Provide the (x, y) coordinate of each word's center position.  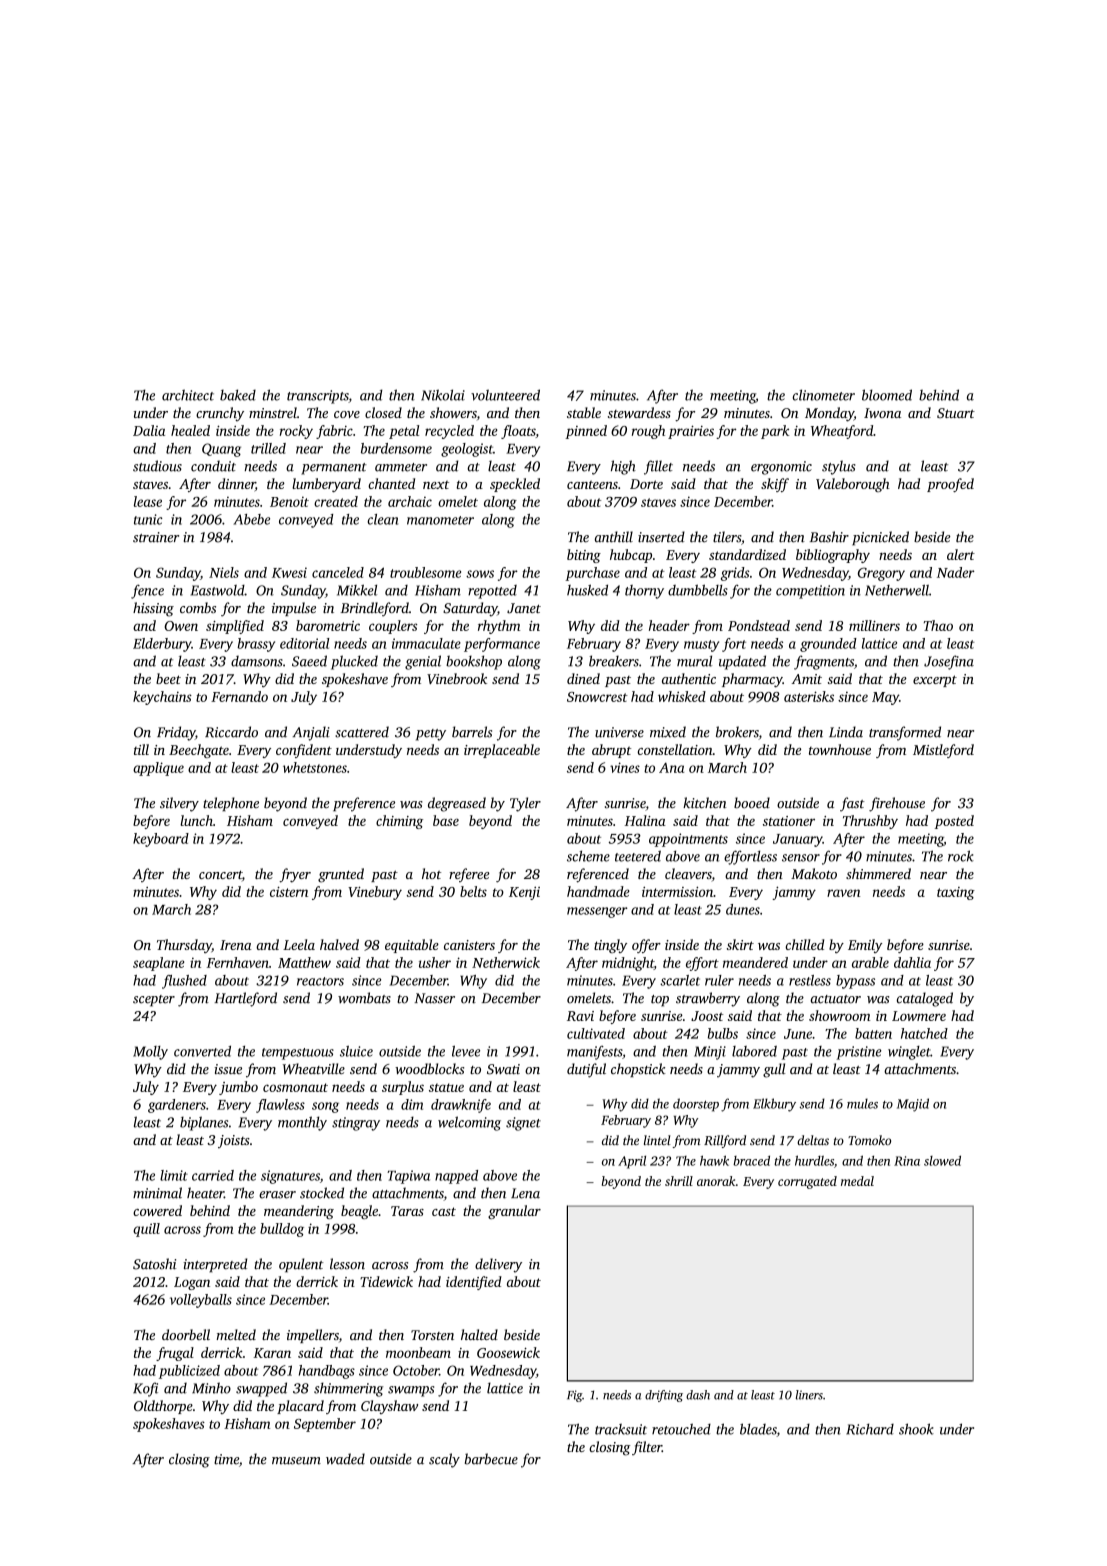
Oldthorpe (163, 1407)
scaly (444, 1460)
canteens (592, 485)
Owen (181, 626)
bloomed (887, 395)
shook (916, 1429)
